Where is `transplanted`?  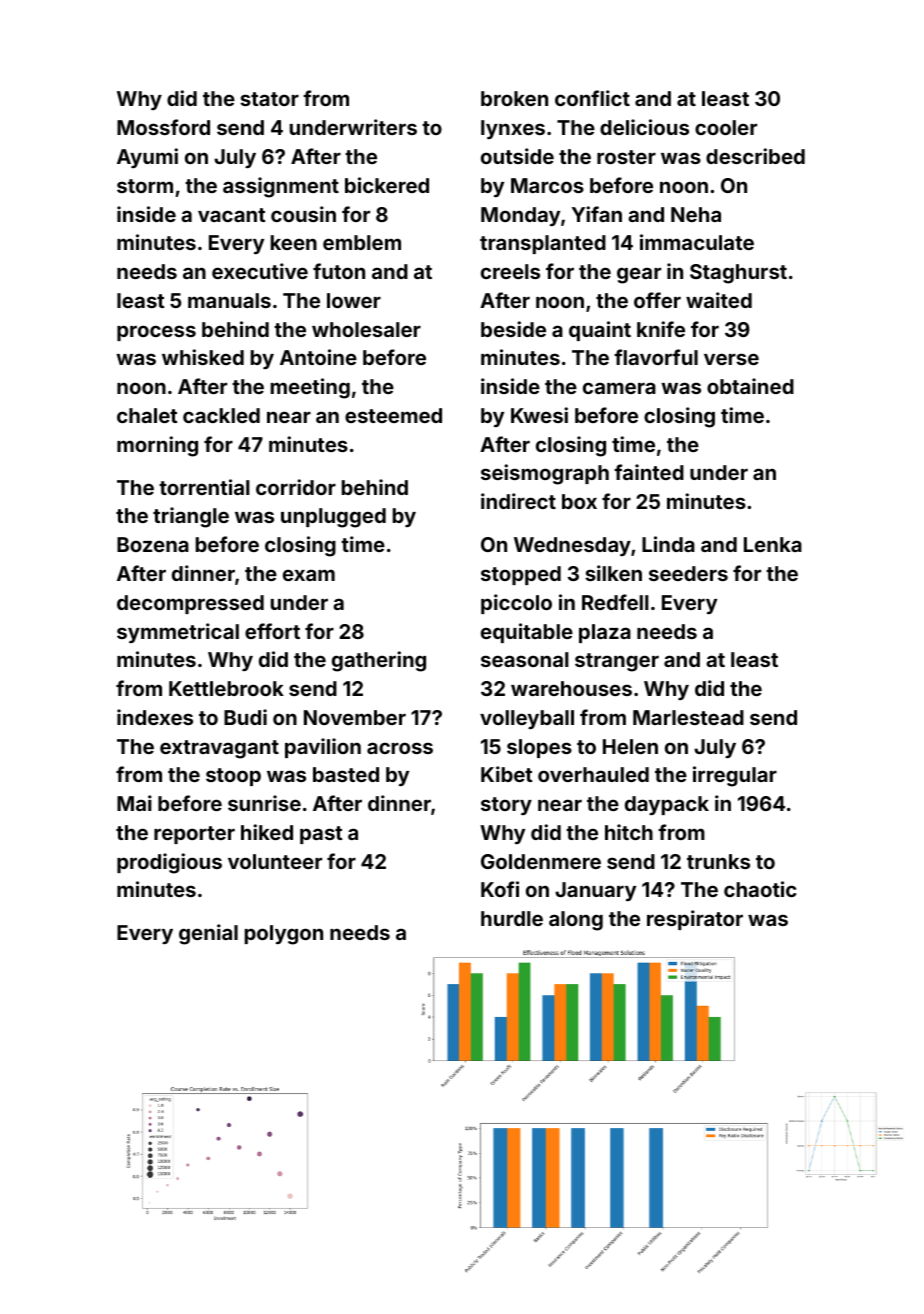 transplanted is located at coordinates (543, 244).
